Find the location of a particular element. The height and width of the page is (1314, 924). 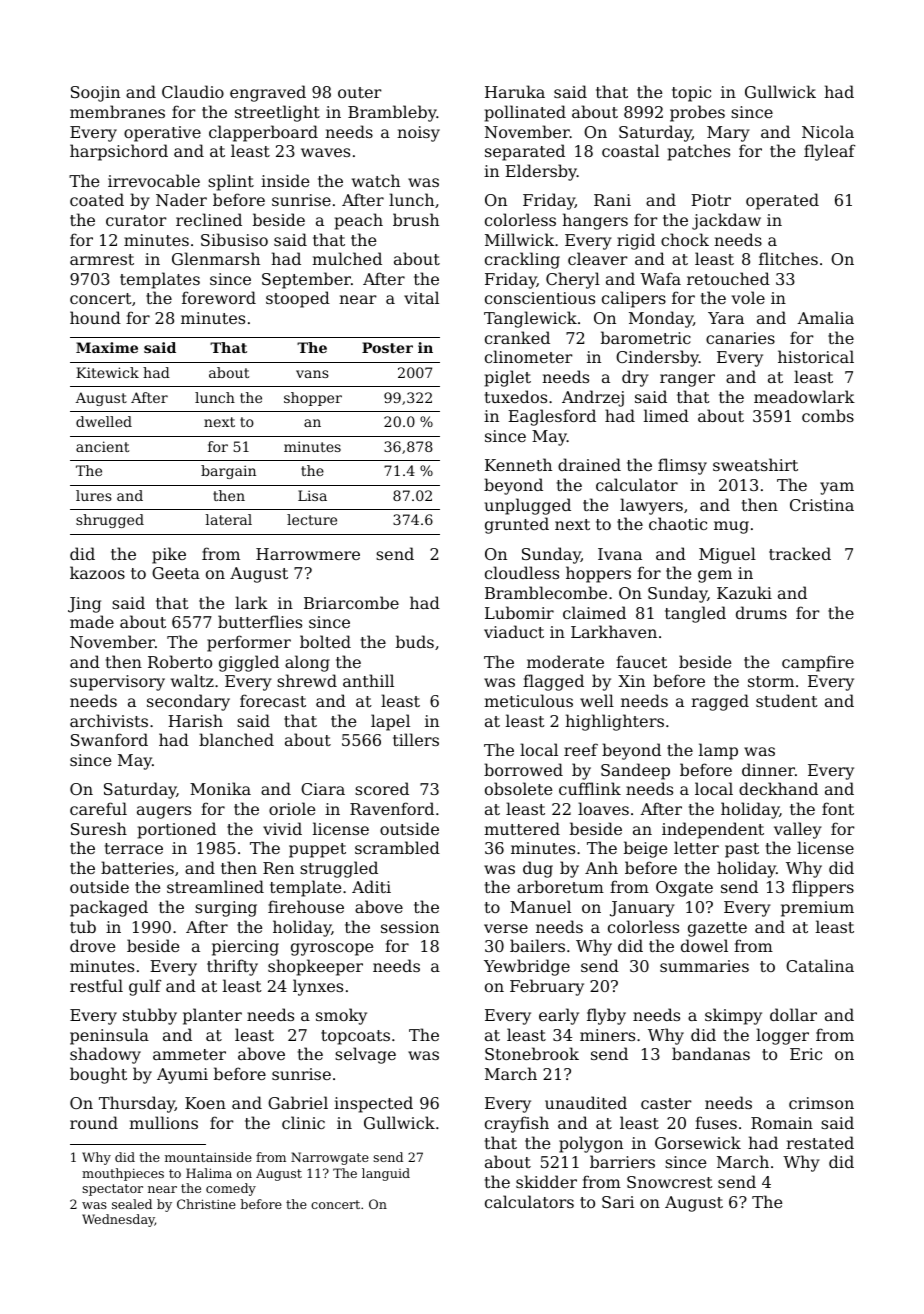

topic is located at coordinates (691, 94).
